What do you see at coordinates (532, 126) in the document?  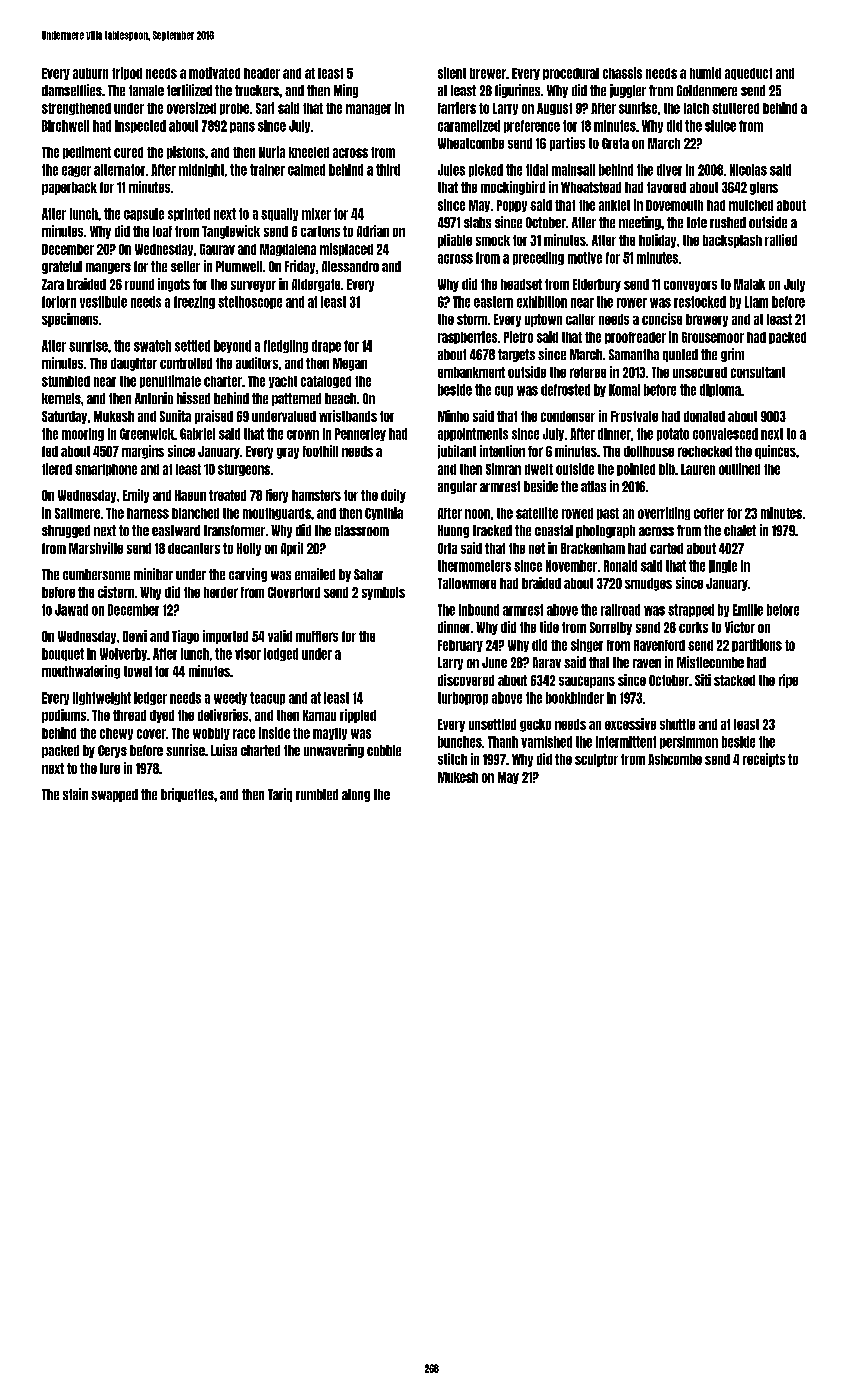 I see `preference` at bounding box center [532, 126].
